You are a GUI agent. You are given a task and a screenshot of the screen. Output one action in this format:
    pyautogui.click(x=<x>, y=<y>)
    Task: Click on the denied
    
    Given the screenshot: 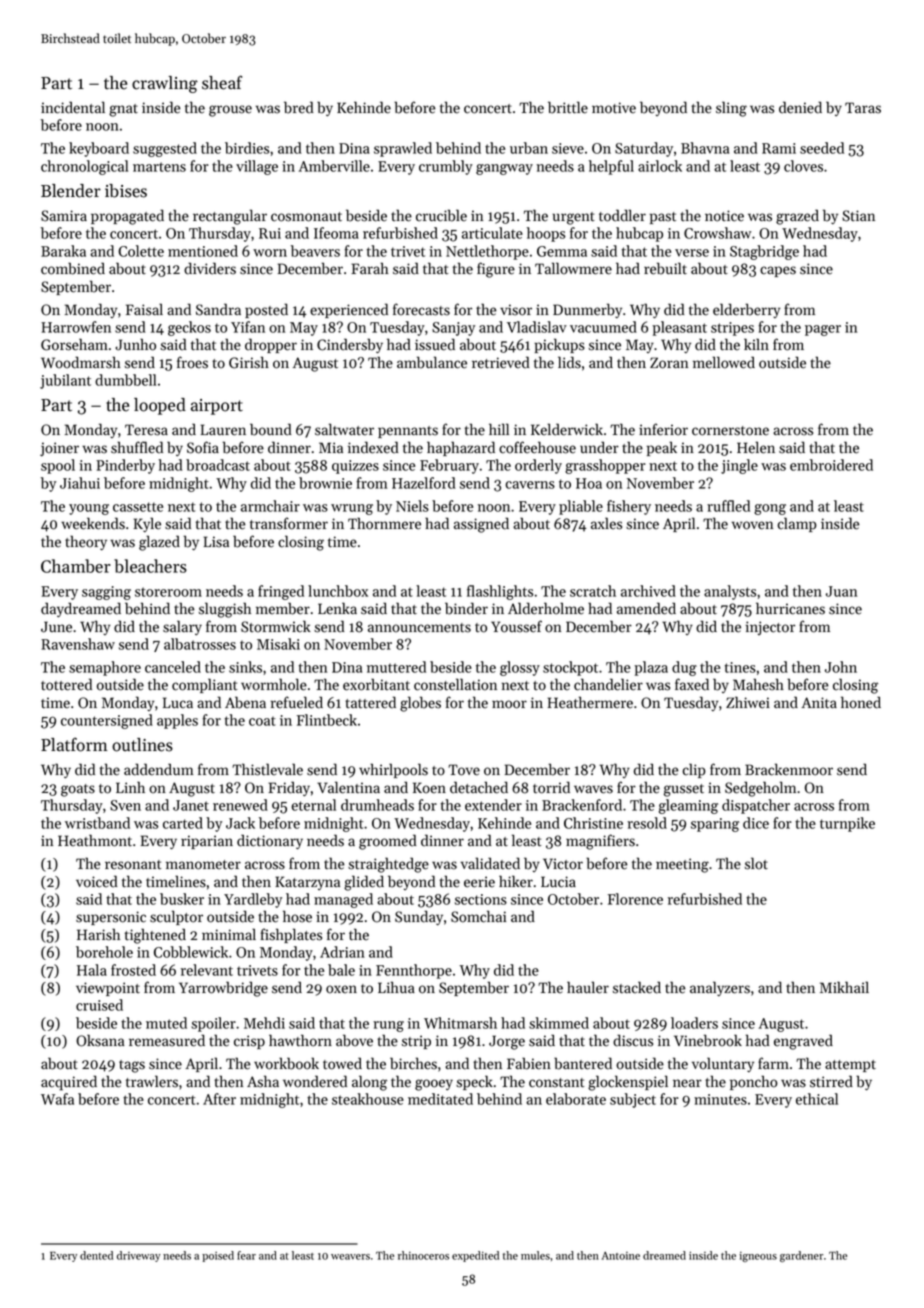 What is the action you would take?
    pyautogui.click(x=800, y=107)
